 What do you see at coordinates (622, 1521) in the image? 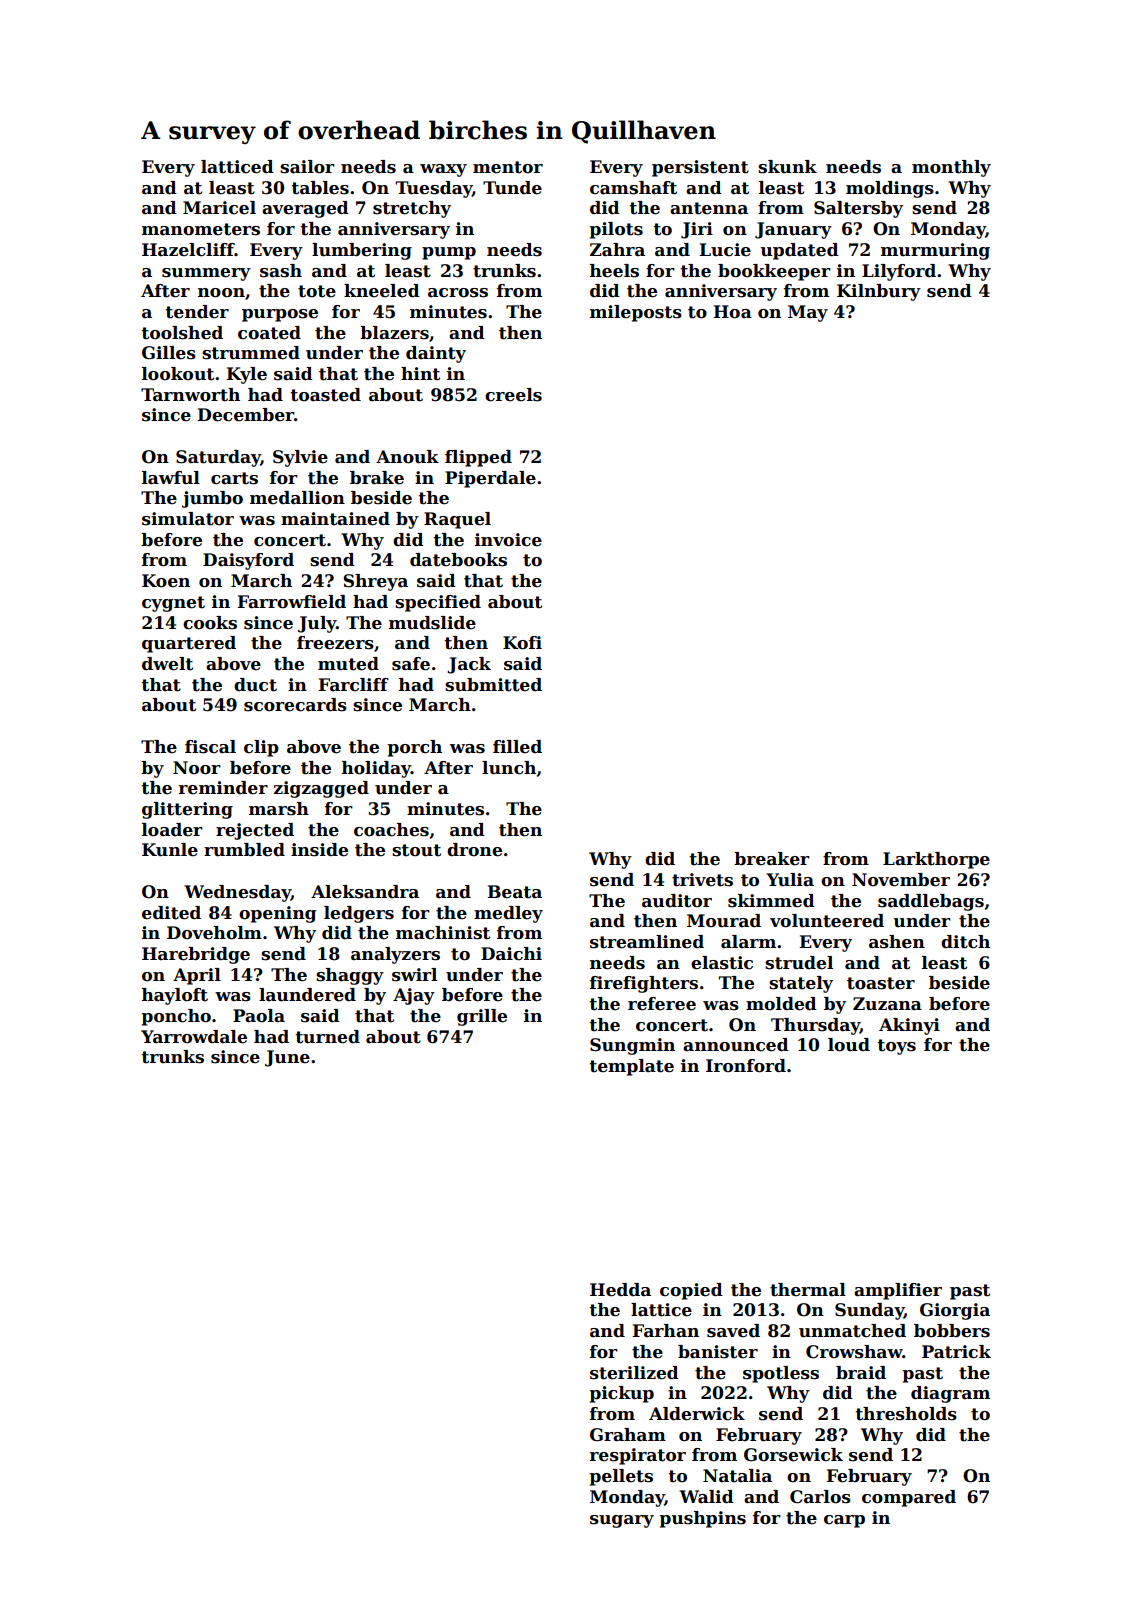
I see `sugary` at bounding box center [622, 1521].
